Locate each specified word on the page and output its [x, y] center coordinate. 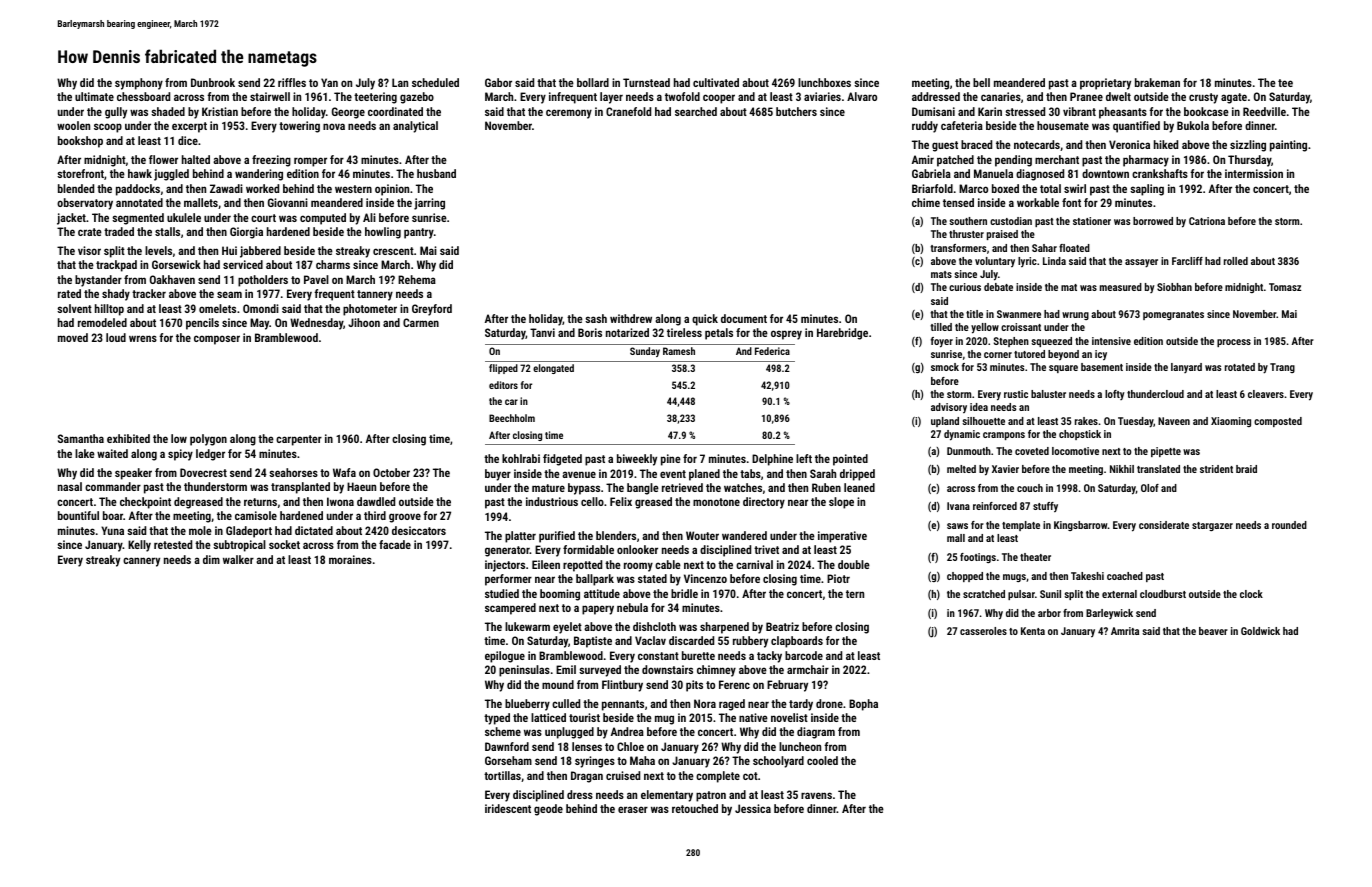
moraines [350, 559]
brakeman [1157, 82]
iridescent [508, 808]
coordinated [395, 111]
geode [548, 810]
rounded [1289, 525]
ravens [816, 795]
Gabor [498, 82]
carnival [754, 564]
